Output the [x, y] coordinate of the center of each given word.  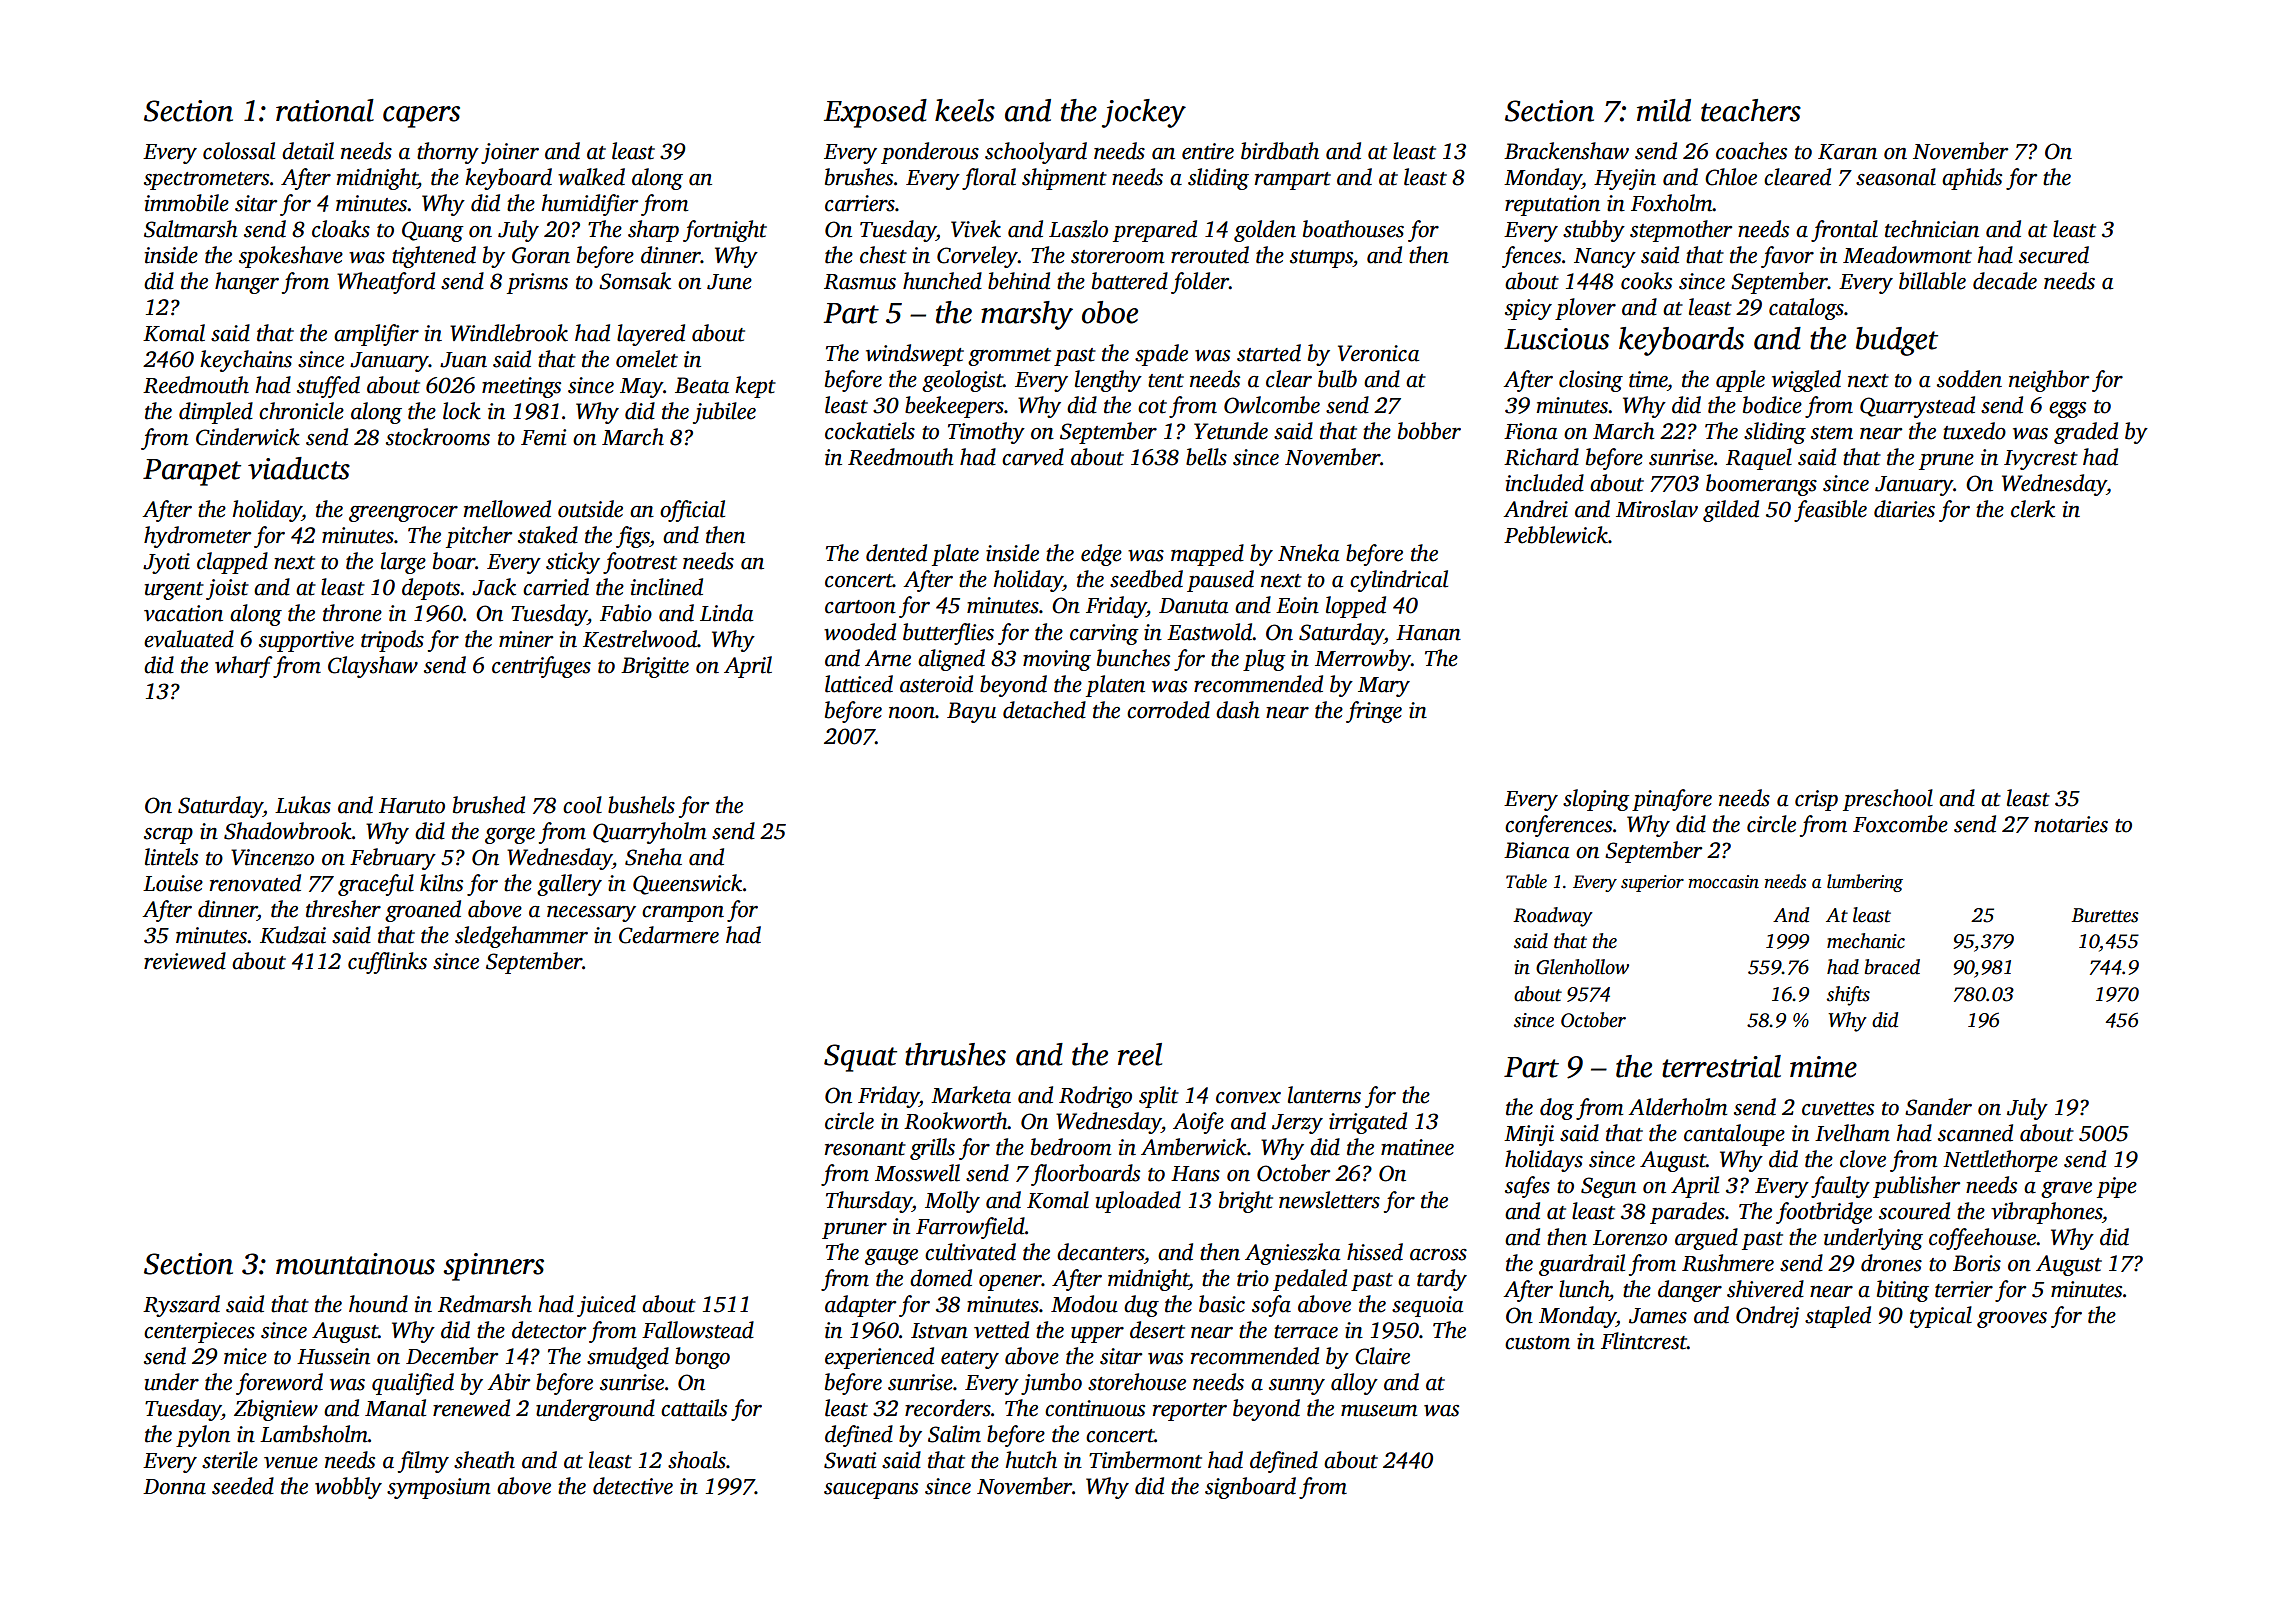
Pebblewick [1556, 535]
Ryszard [181, 1306]
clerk [2033, 509]
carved [1033, 457]
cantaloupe [1734, 1135]
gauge [891, 1257]
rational [325, 110]
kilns [441, 883]
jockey [1144, 113]
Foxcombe [1900, 824]
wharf [244, 667]
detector [549, 1330]
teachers [1751, 110]
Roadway [1553, 917]
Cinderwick [248, 437]
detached [1044, 710]
